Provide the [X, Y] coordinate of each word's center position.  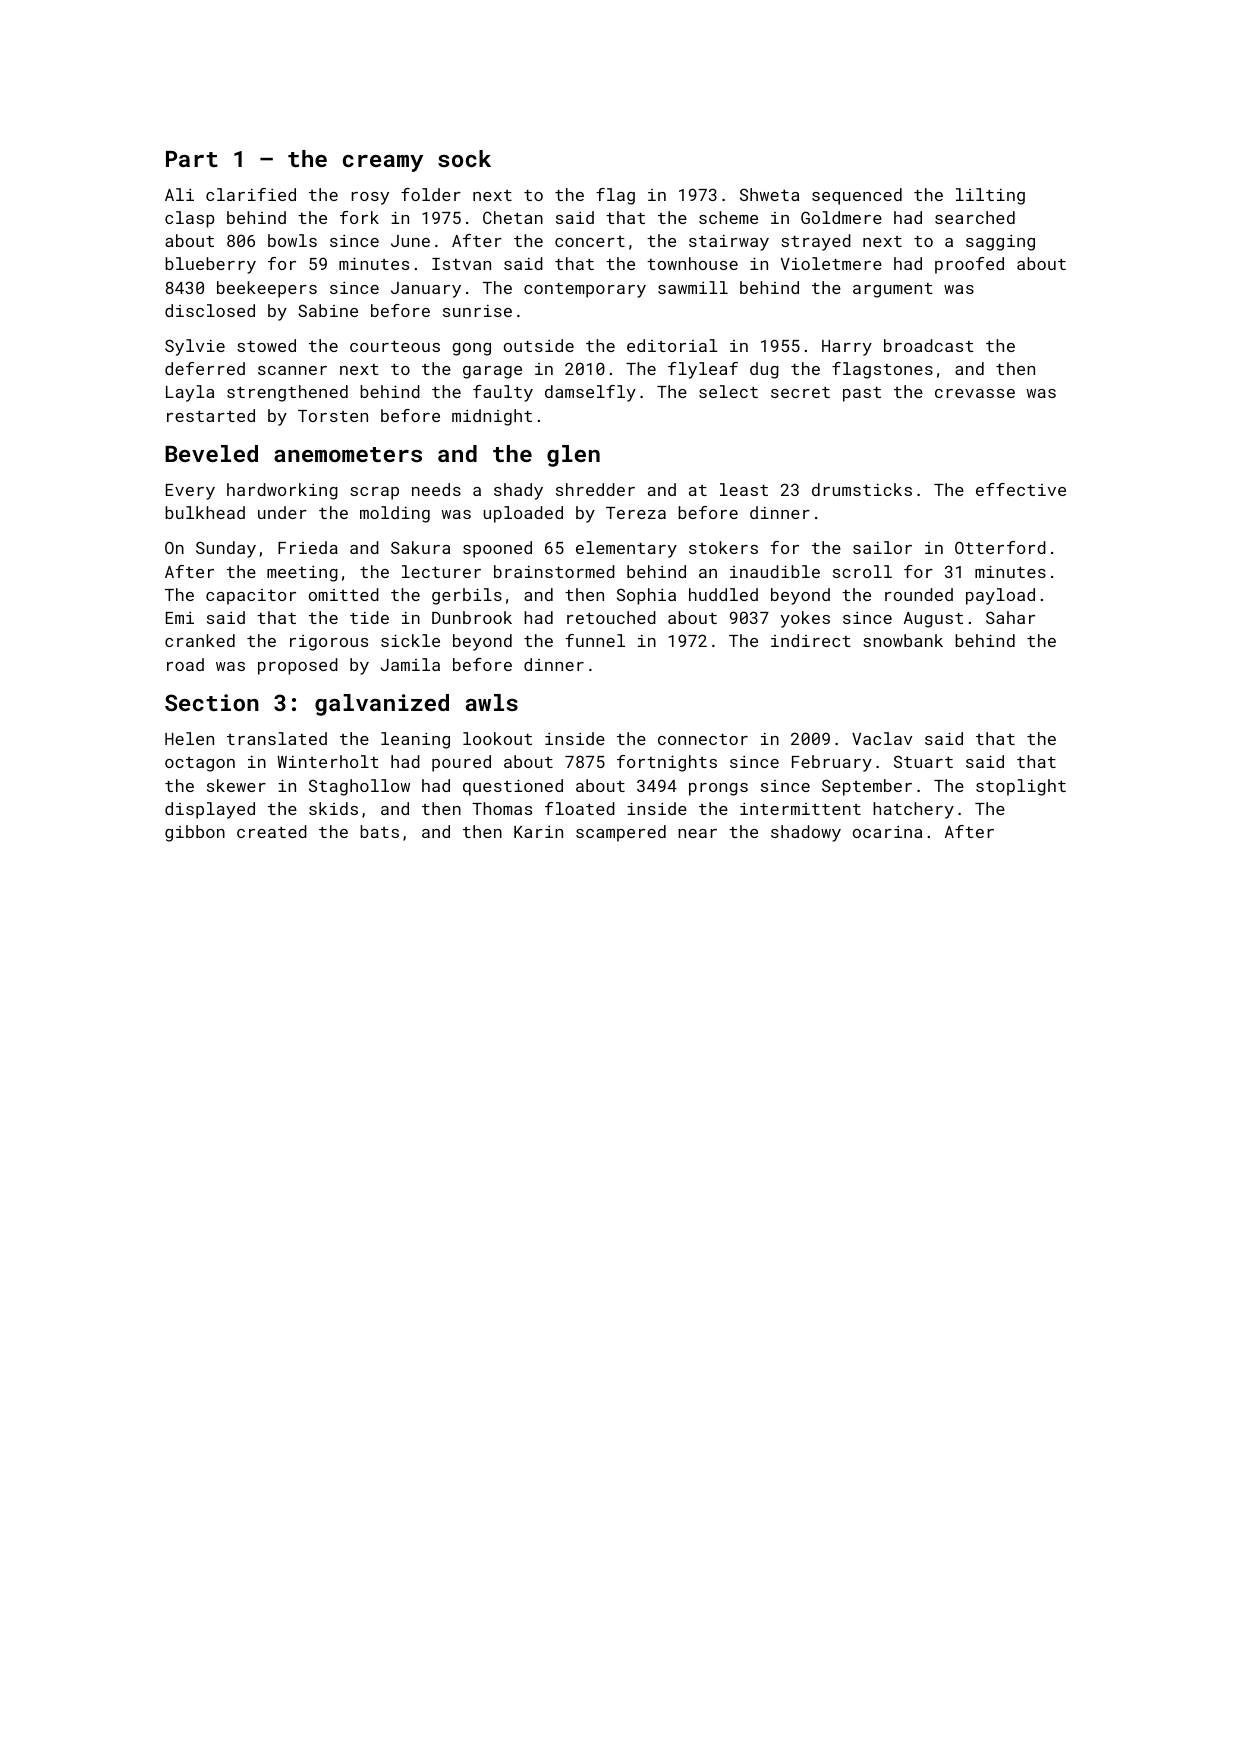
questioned [513, 787]
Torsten [333, 416]
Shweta [769, 194]
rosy [370, 198]
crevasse [975, 393]
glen [573, 456]
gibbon [195, 833]
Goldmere [841, 217]
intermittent [800, 809]
